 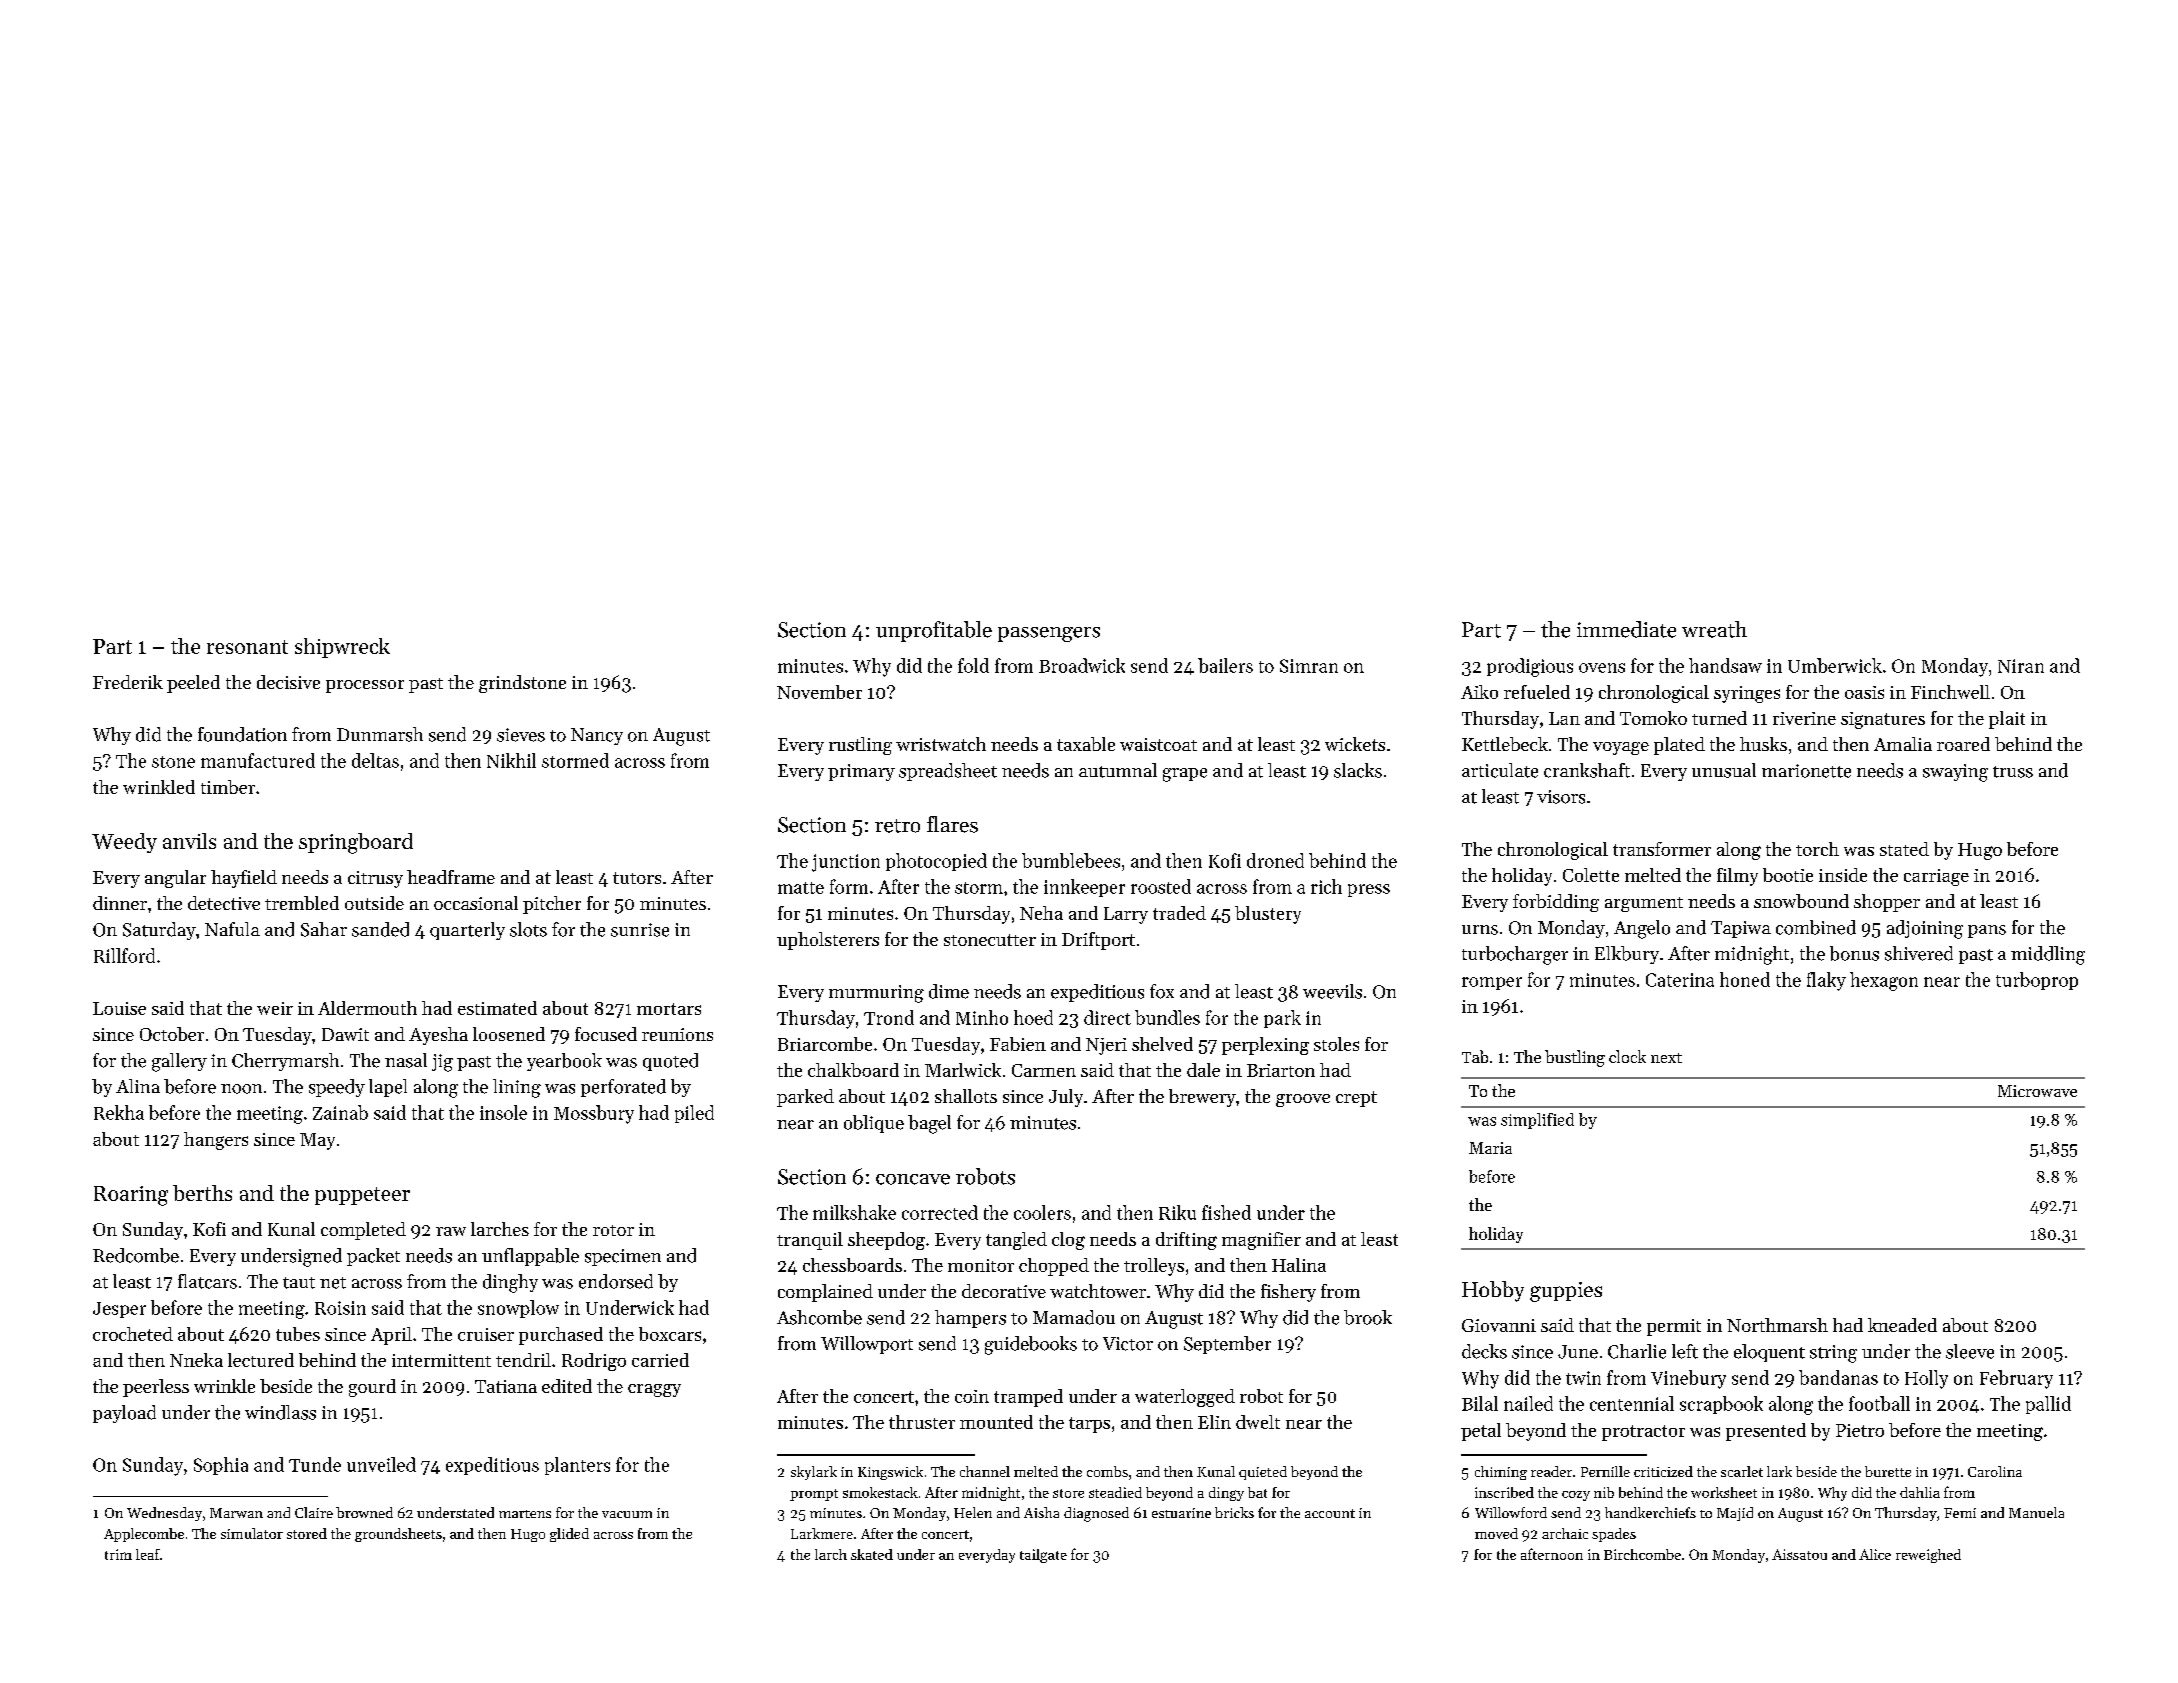 What do you see at coordinates (2013, 772) in the page?
I see `truss` at bounding box center [2013, 772].
